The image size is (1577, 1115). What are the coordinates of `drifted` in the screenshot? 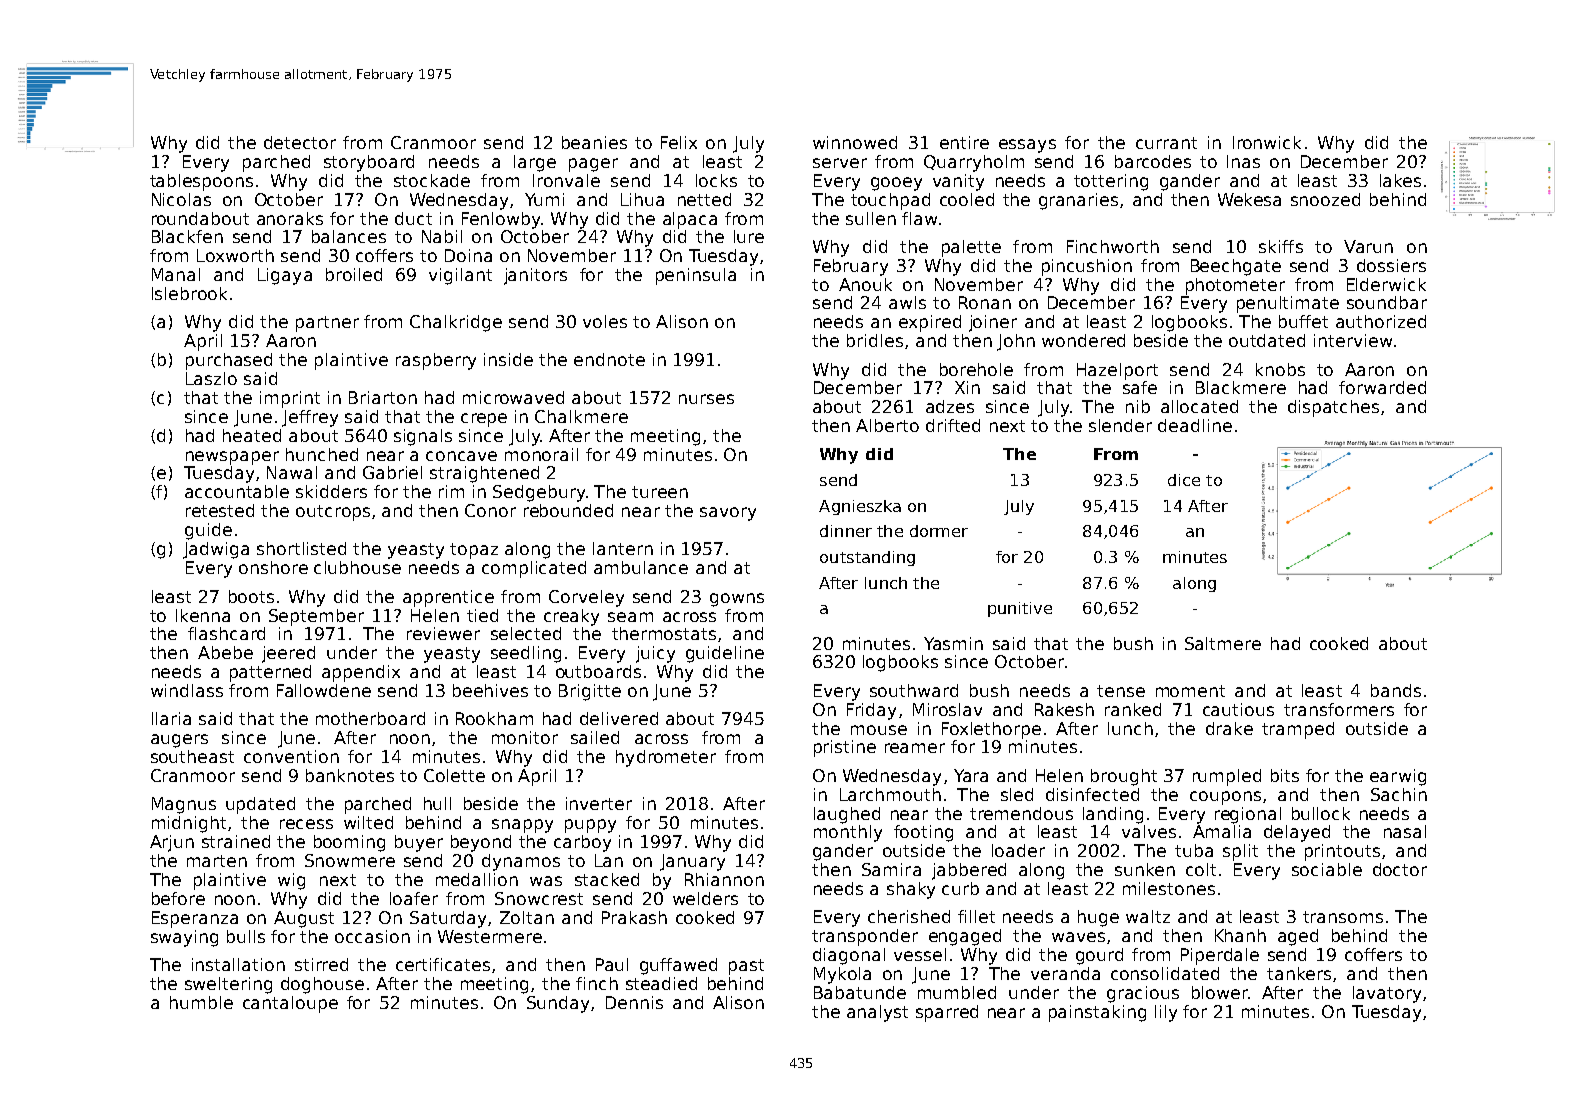 It's located at (953, 425).
